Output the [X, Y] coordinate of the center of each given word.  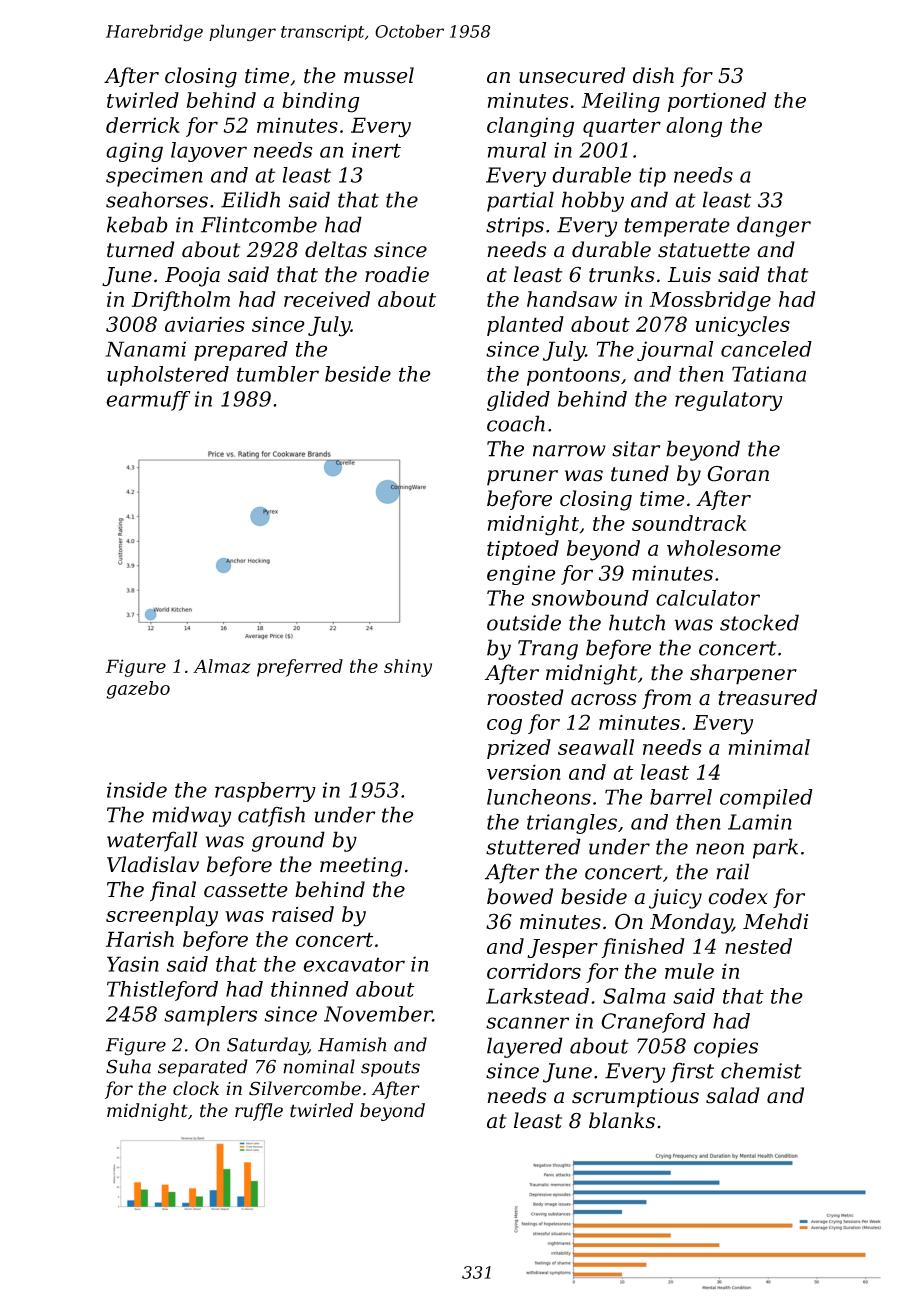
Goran [738, 474]
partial [520, 201]
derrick [143, 125]
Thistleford [162, 991]
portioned [717, 102]
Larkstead [537, 996]
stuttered [533, 846]
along [694, 127]
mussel [379, 75]
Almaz [222, 666]
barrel [681, 797]
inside [137, 790]
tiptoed [523, 550]
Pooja [192, 277]
